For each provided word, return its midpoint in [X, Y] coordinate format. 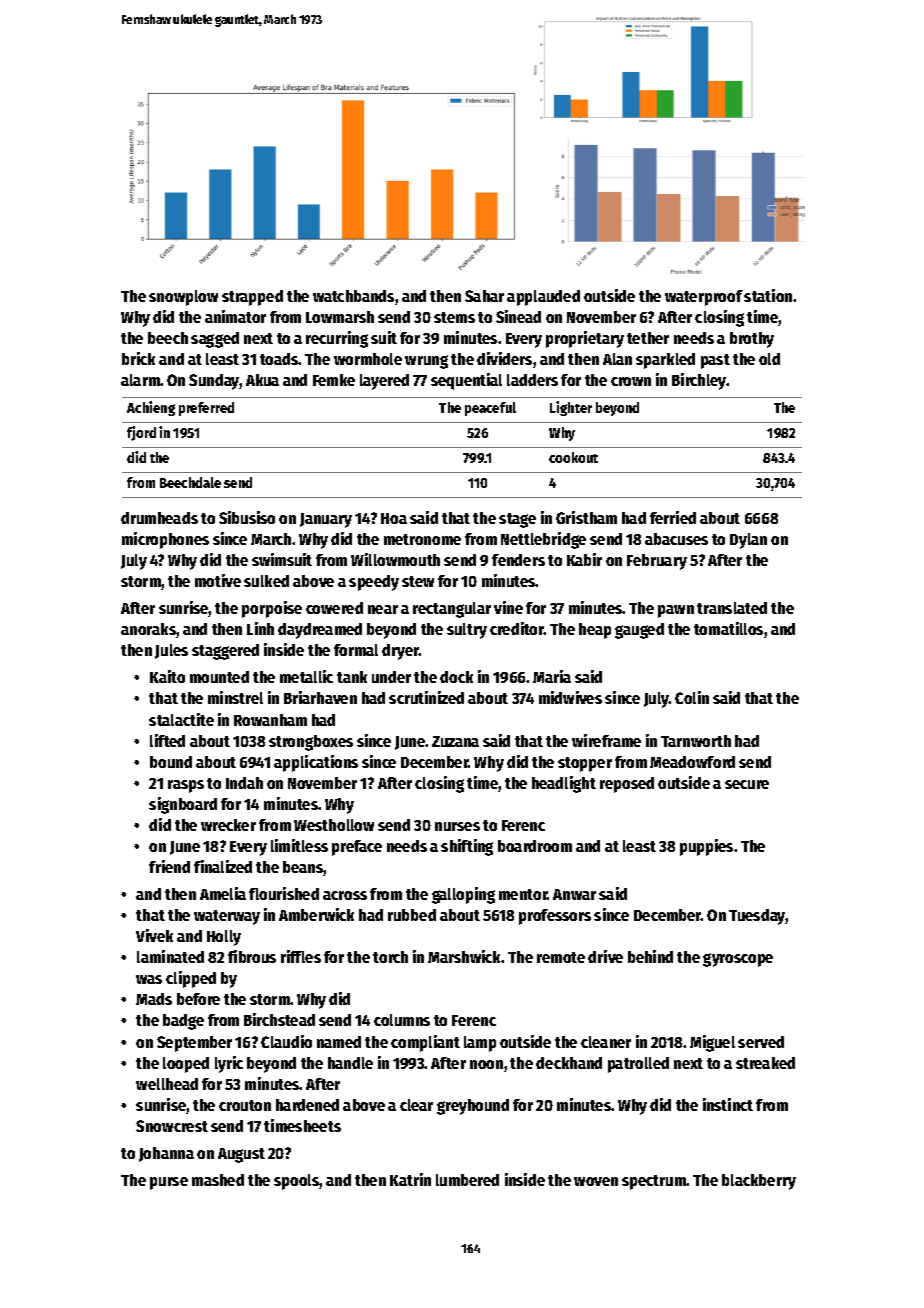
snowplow [183, 298]
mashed [218, 1180]
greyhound [473, 1107]
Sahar [484, 296]
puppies [706, 847]
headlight [564, 784]
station [768, 295]
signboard [183, 805]
